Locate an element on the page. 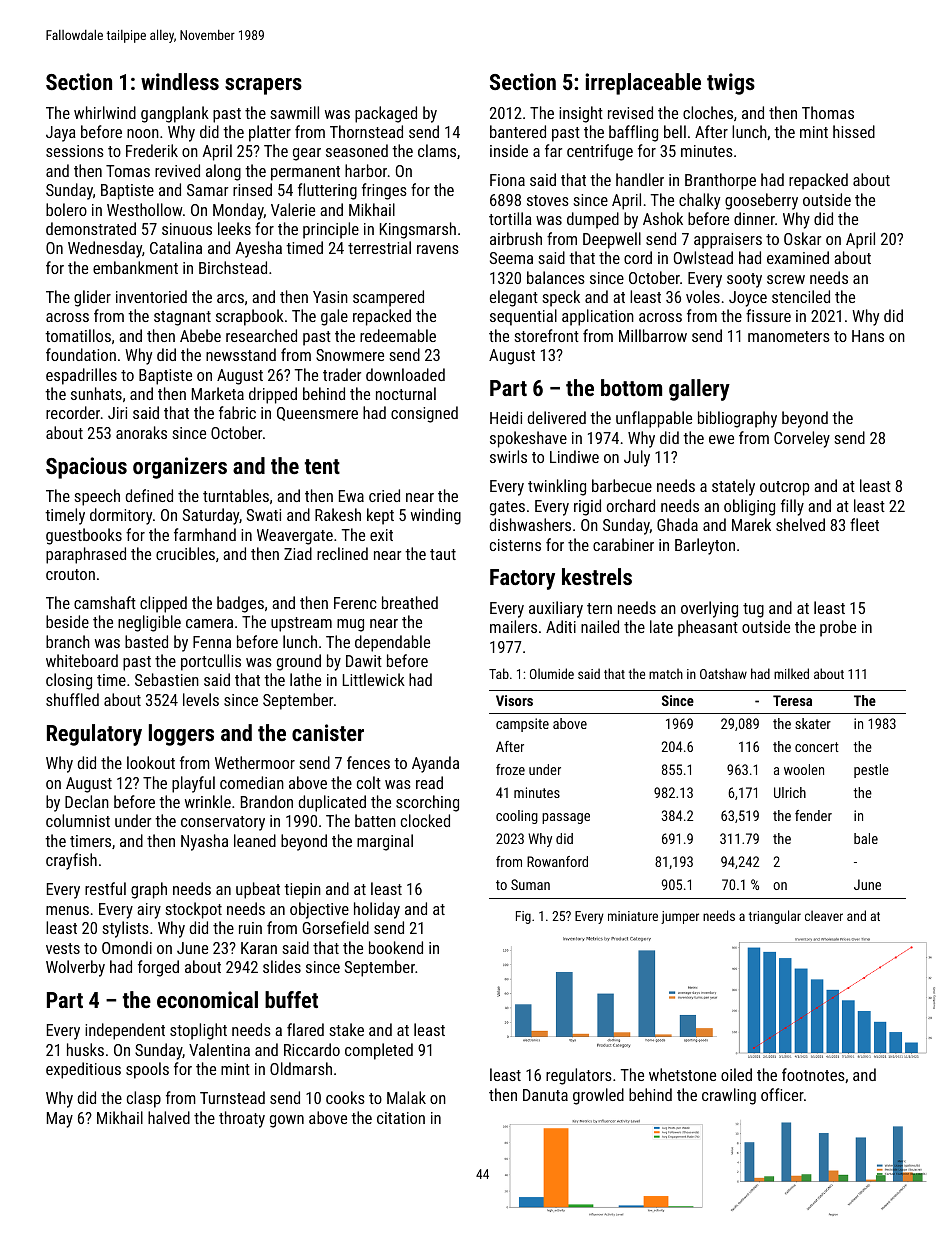  kestrels is located at coordinates (597, 576).
